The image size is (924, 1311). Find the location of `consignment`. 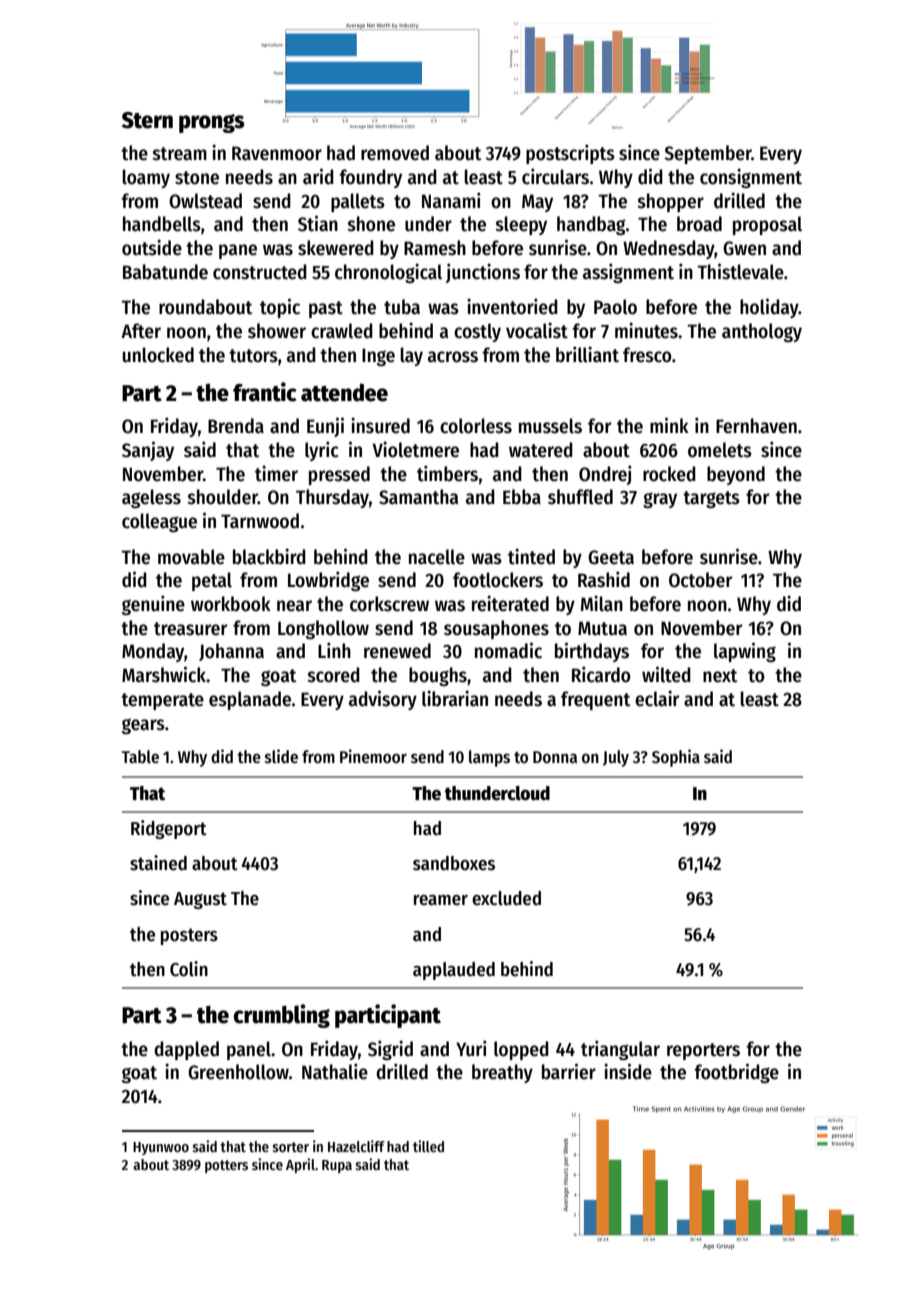

consignment is located at coordinates (751, 178).
